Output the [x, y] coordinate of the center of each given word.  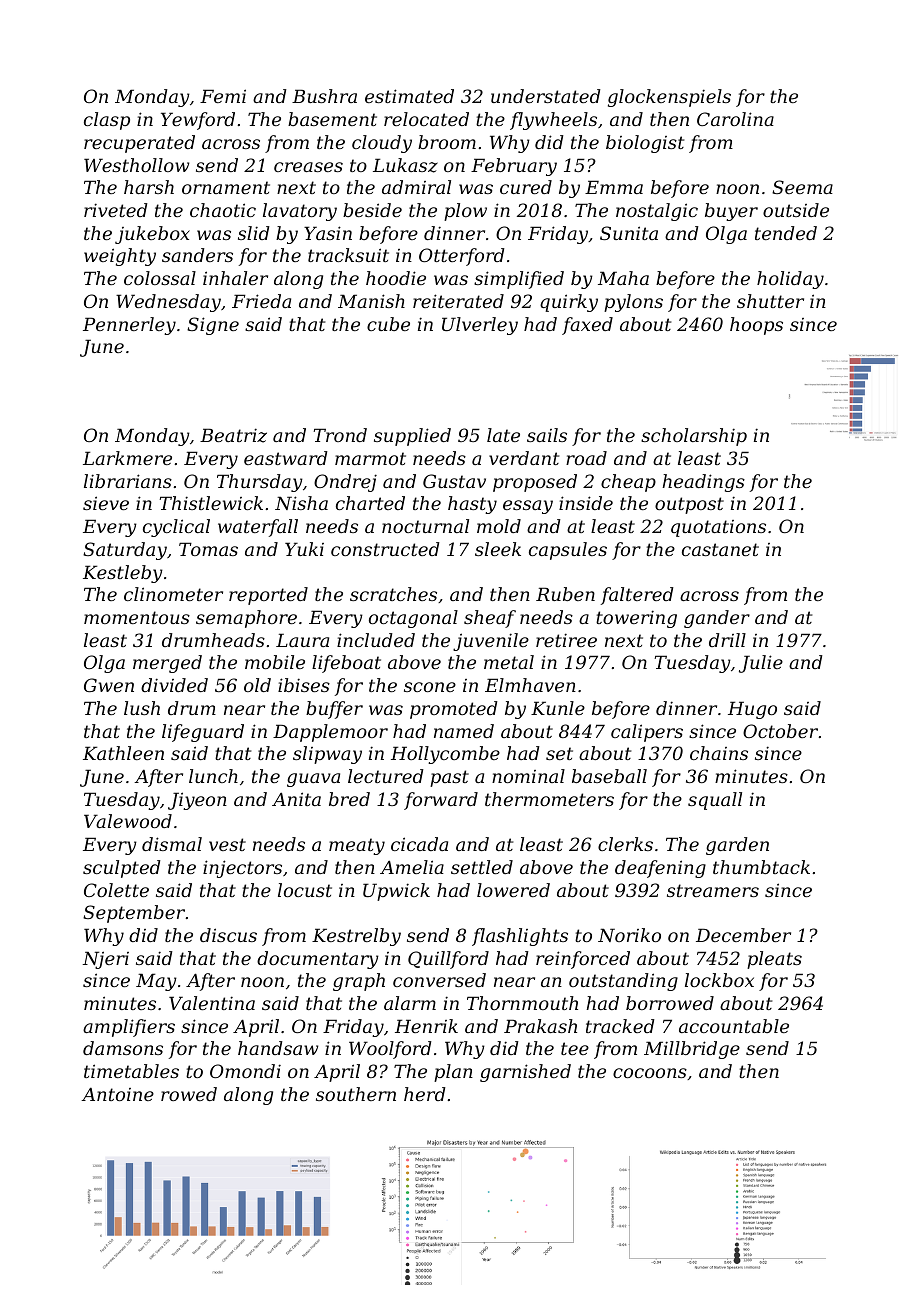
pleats [774, 960]
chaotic [223, 210]
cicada [419, 844]
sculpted [122, 869]
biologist [645, 144]
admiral [416, 187]
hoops [756, 326]
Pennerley [129, 326]
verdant [524, 458]
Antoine [117, 1094]
